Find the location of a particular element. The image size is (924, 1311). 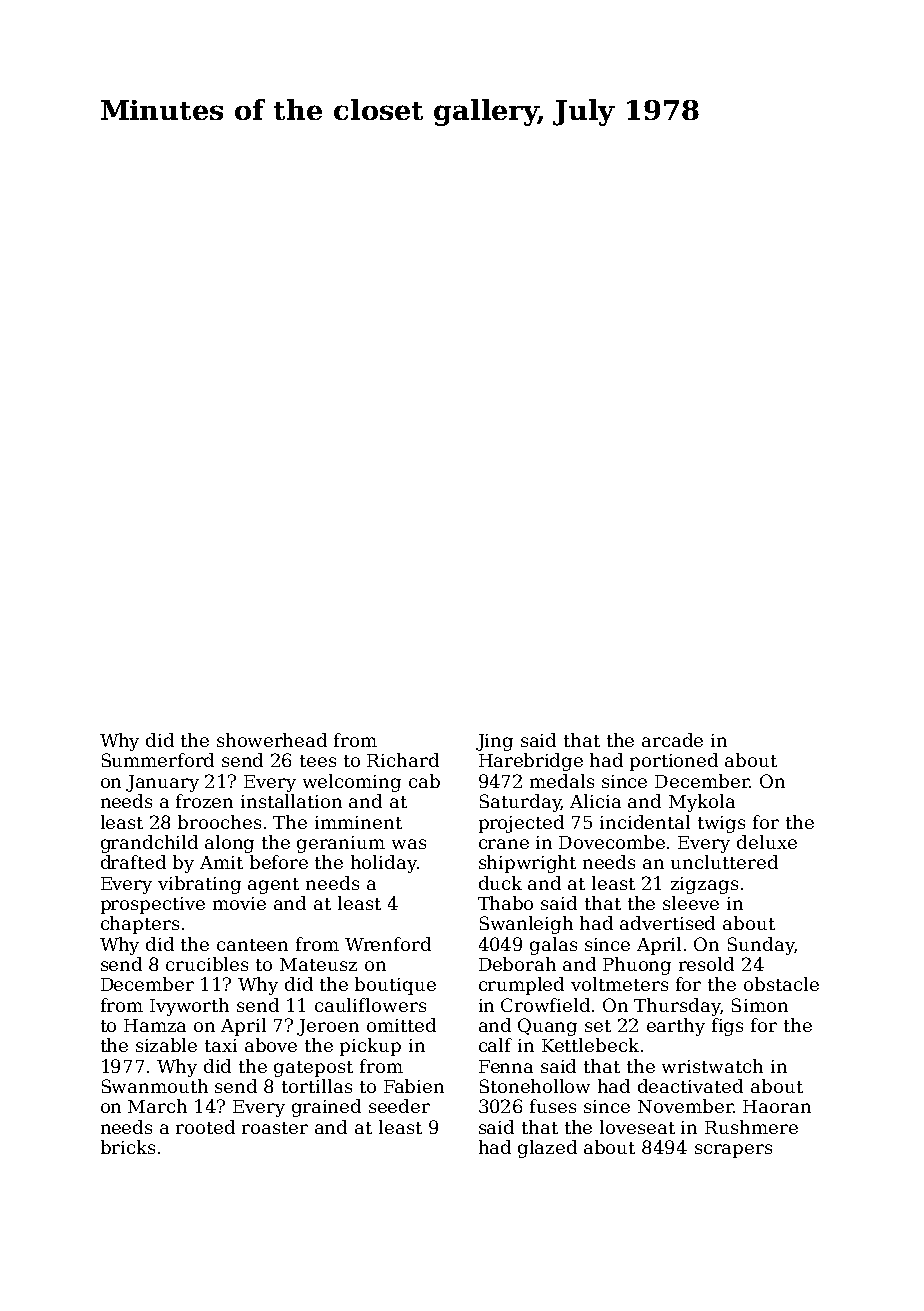

glazed is located at coordinates (547, 1149).
